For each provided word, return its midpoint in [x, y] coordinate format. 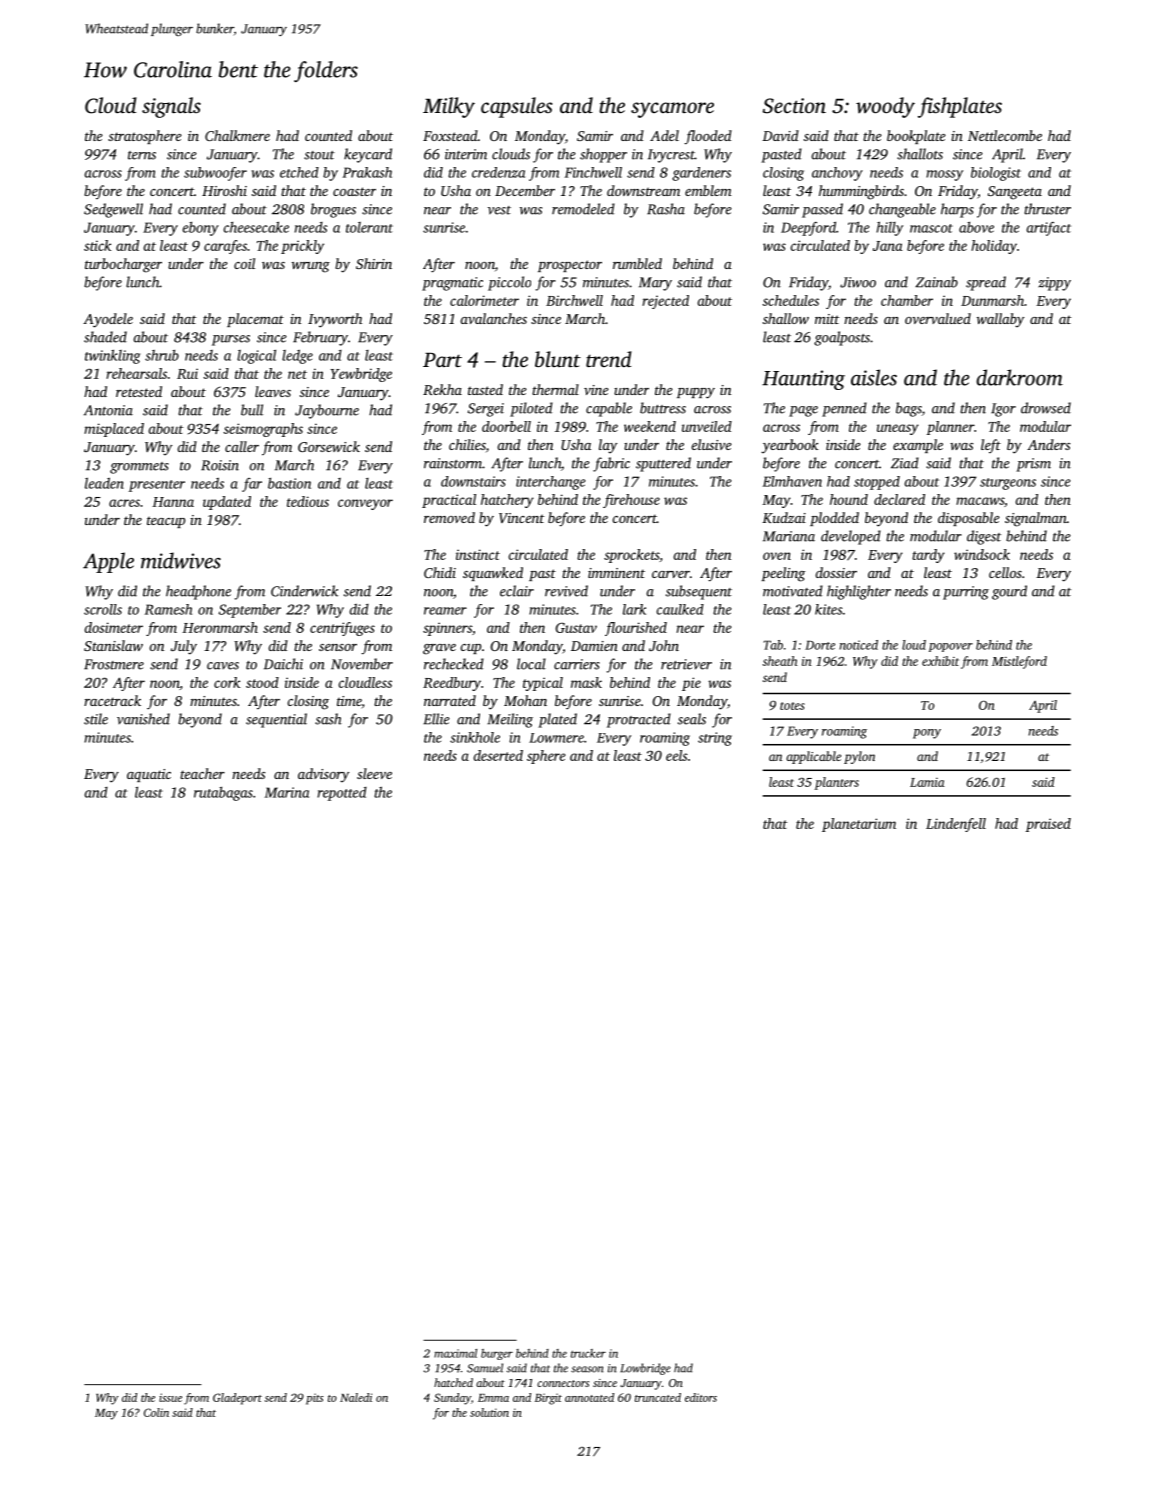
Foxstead [450, 135]
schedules [790, 300]
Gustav [576, 627]
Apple [108, 562]
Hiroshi [224, 190]
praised [1048, 825]
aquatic [149, 775]
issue [170, 1397]
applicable [813, 757]
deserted [498, 755]
